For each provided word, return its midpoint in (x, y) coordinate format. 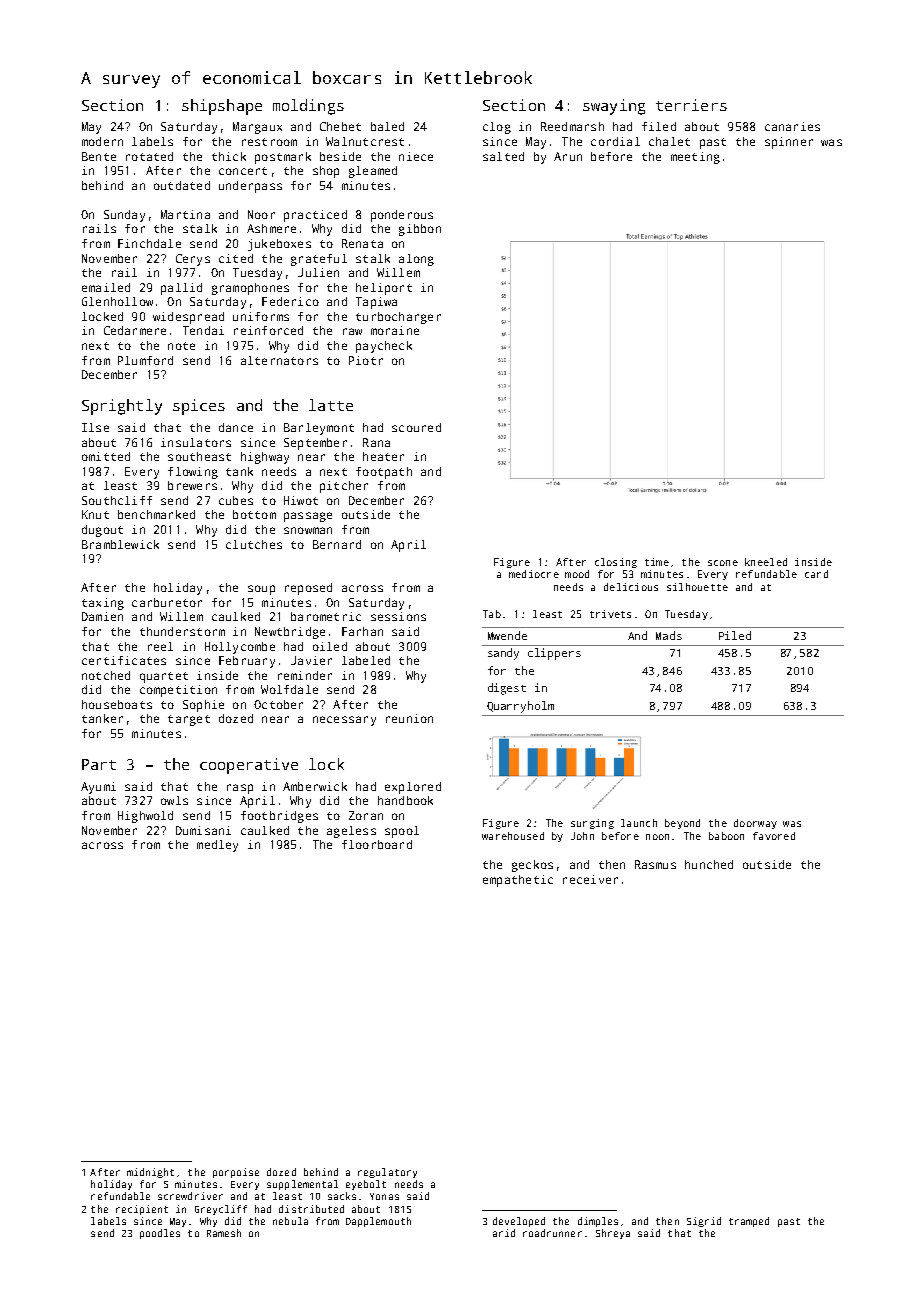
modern (102, 141)
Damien (102, 616)
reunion (409, 718)
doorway (755, 824)
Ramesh (224, 1233)
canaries (792, 126)
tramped (749, 1222)
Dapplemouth (378, 1222)
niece (416, 156)
